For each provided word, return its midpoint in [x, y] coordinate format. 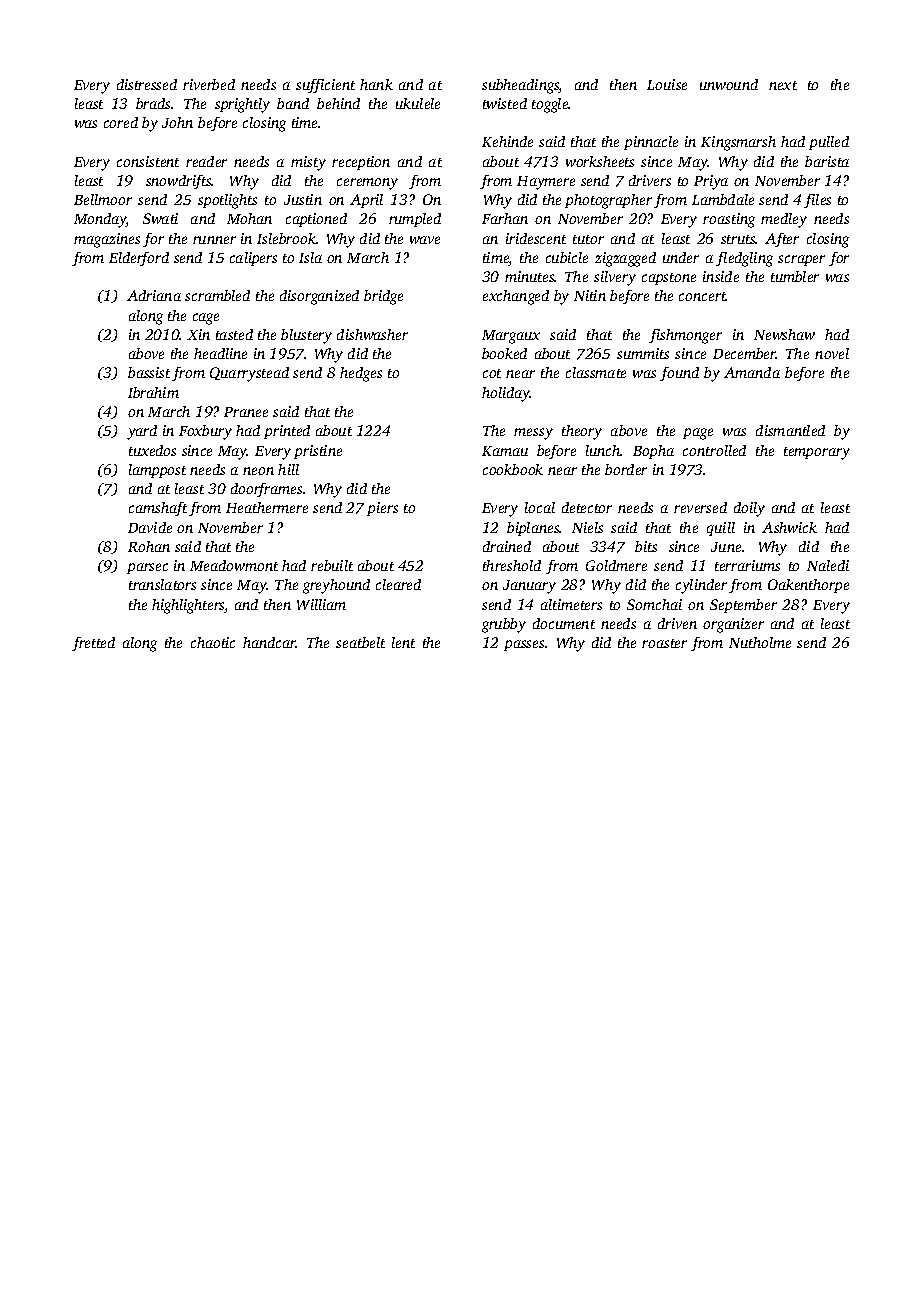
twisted [505, 103]
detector [587, 507]
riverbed [209, 84]
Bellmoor [103, 199]
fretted [93, 644]
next [783, 85]
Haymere [546, 183]
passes [524, 645]
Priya [711, 182]
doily [749, 509]
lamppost [157, 471]
